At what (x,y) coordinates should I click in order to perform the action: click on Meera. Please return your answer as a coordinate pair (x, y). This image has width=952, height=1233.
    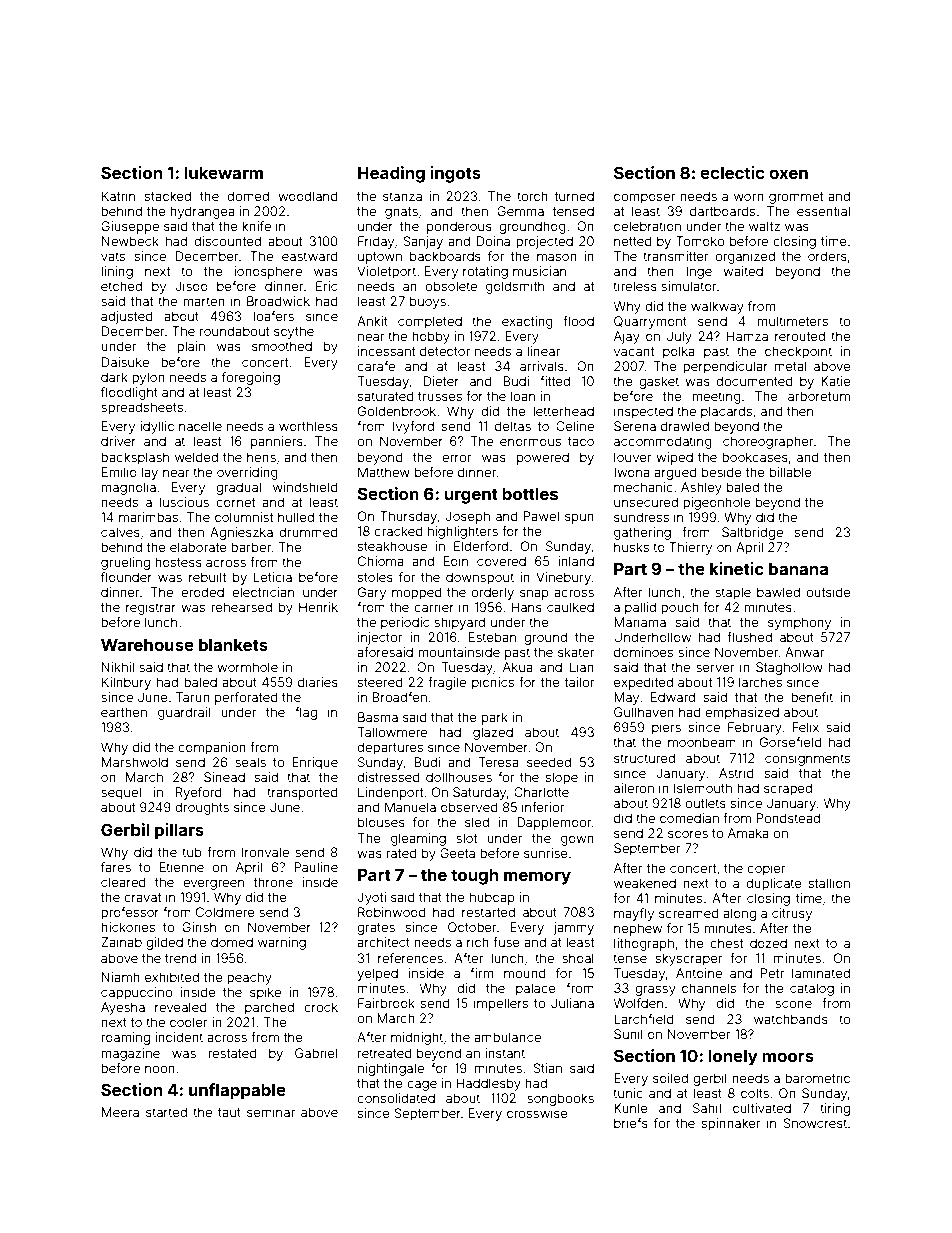
    Looking at the image, I should click on (120, 1112).
